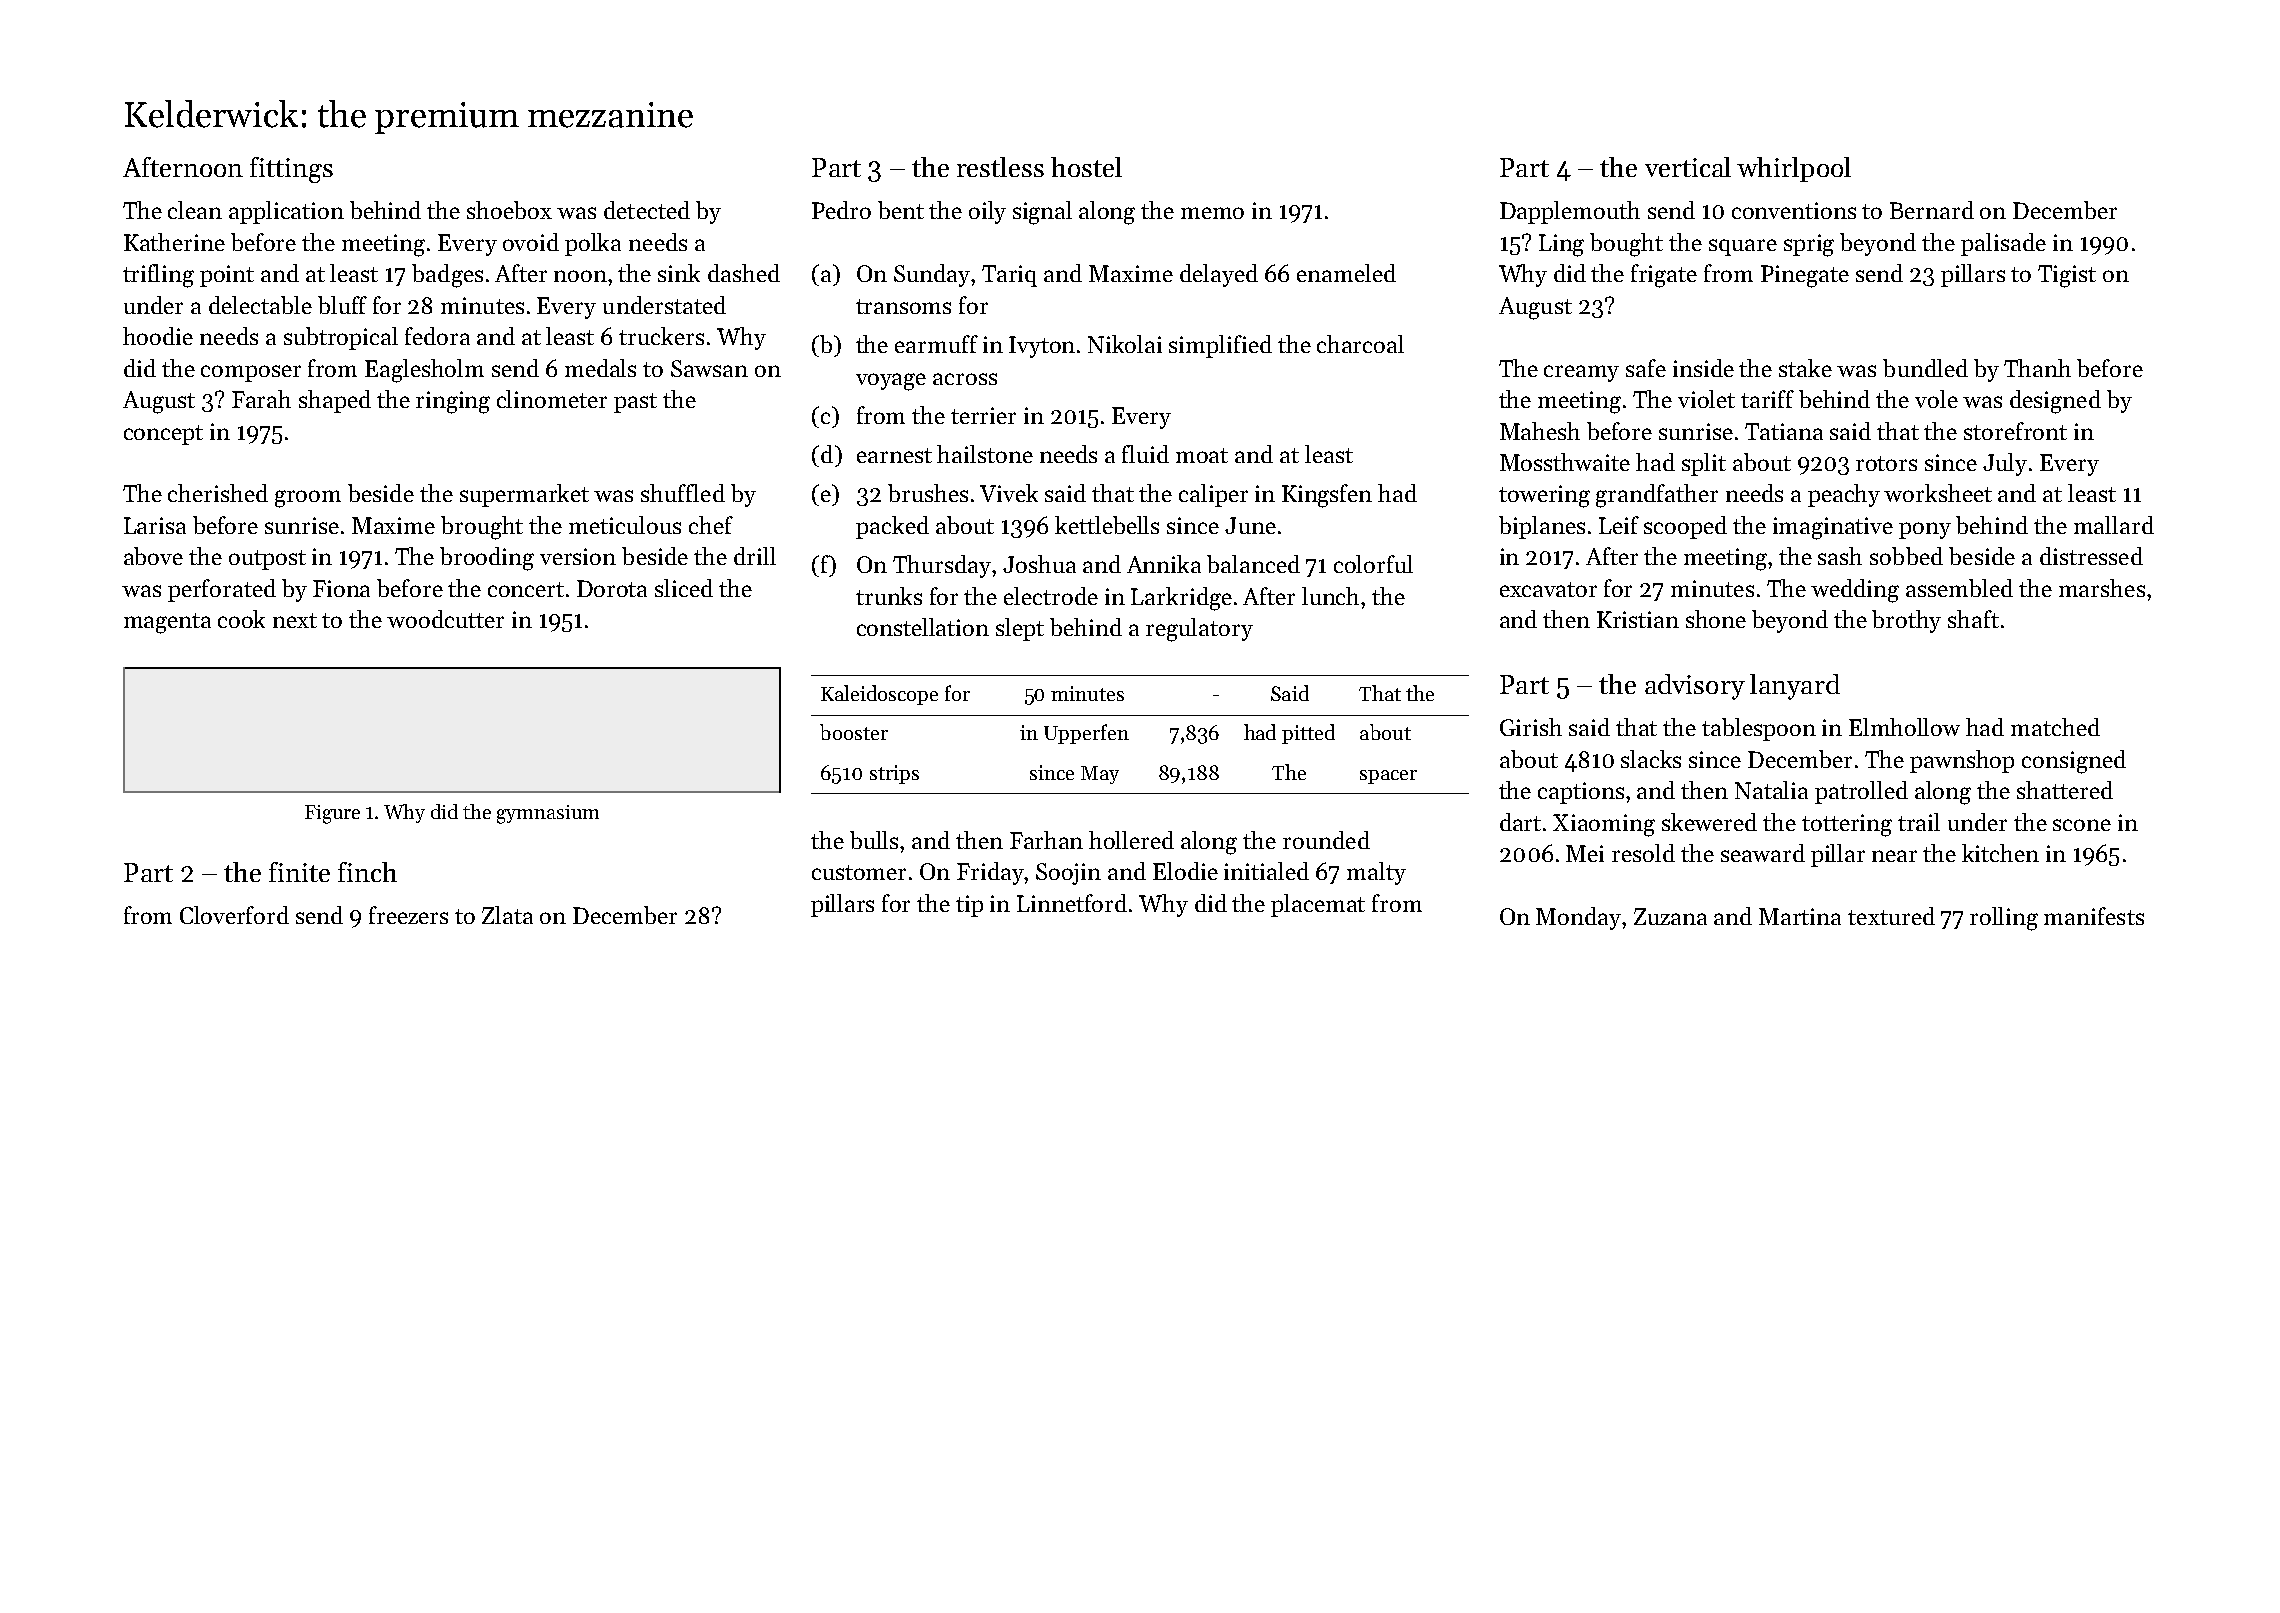 The width and height of the screenshot is (2280, 1613). What do you see at coordinates (1688, 167) in the screenshot?
I see `vertical` at bounding box center [1688, 167].
